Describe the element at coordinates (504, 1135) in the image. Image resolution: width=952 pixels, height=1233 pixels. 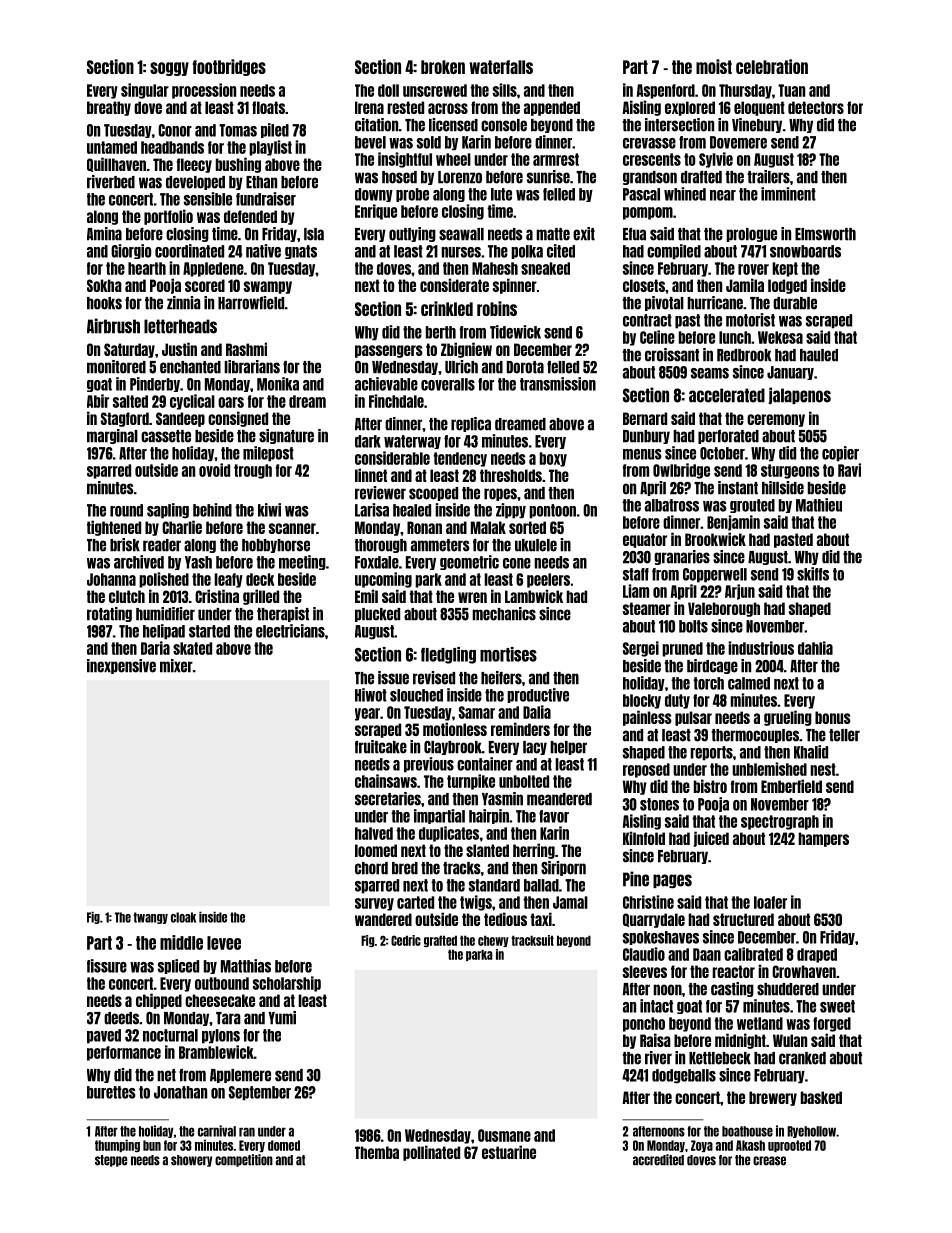
I see `Ousmane` at that location.
